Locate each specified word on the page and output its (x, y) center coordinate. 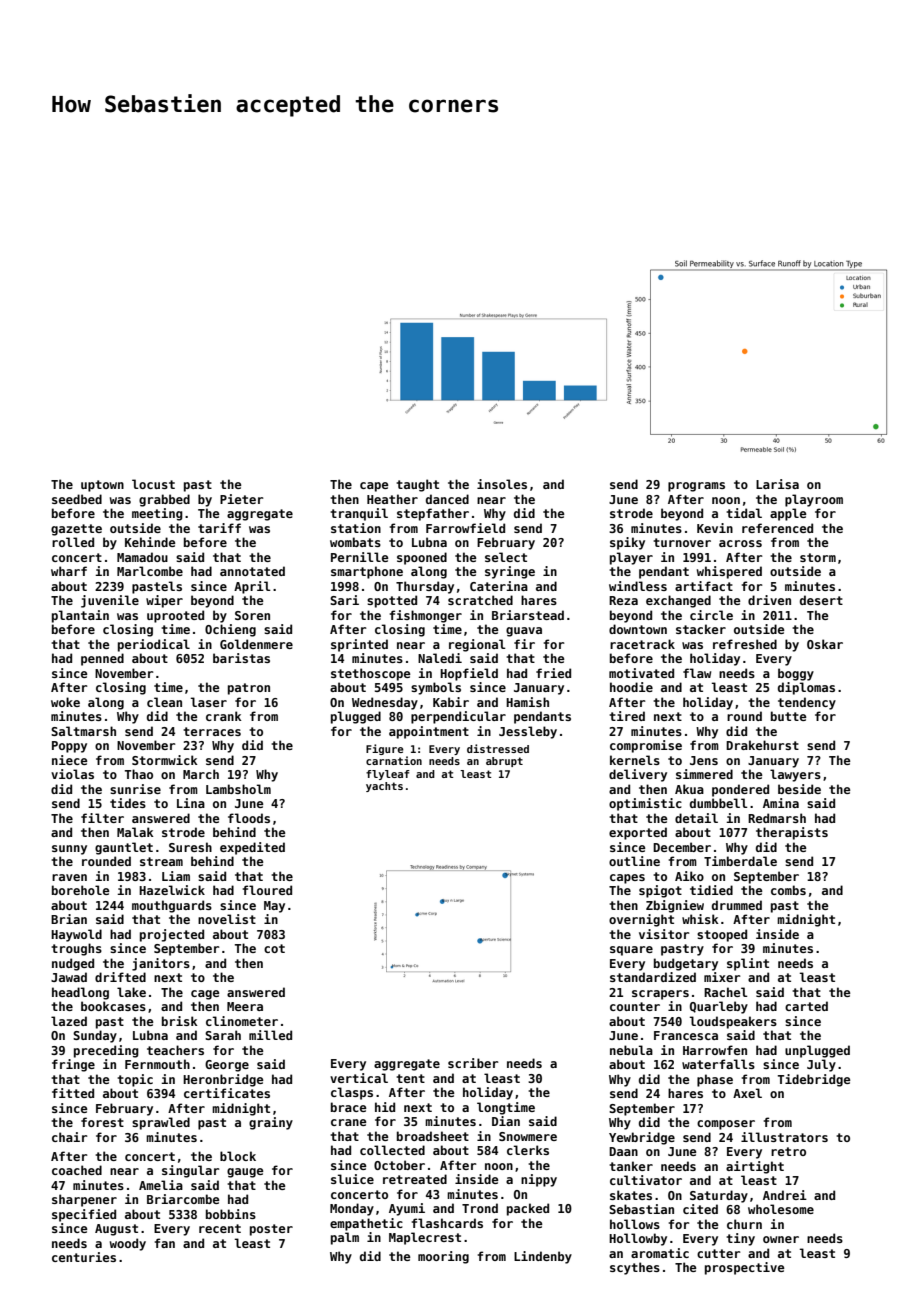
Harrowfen (715, 1050)
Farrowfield (465, 528)
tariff (219, 528)
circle (711, 615)
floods (249, 818)
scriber (473, 1063)
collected (392, 1150)
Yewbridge (642, 1138)
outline (634, 861)
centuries (84, 1257)
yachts (384, 787)
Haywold (76, 935)
